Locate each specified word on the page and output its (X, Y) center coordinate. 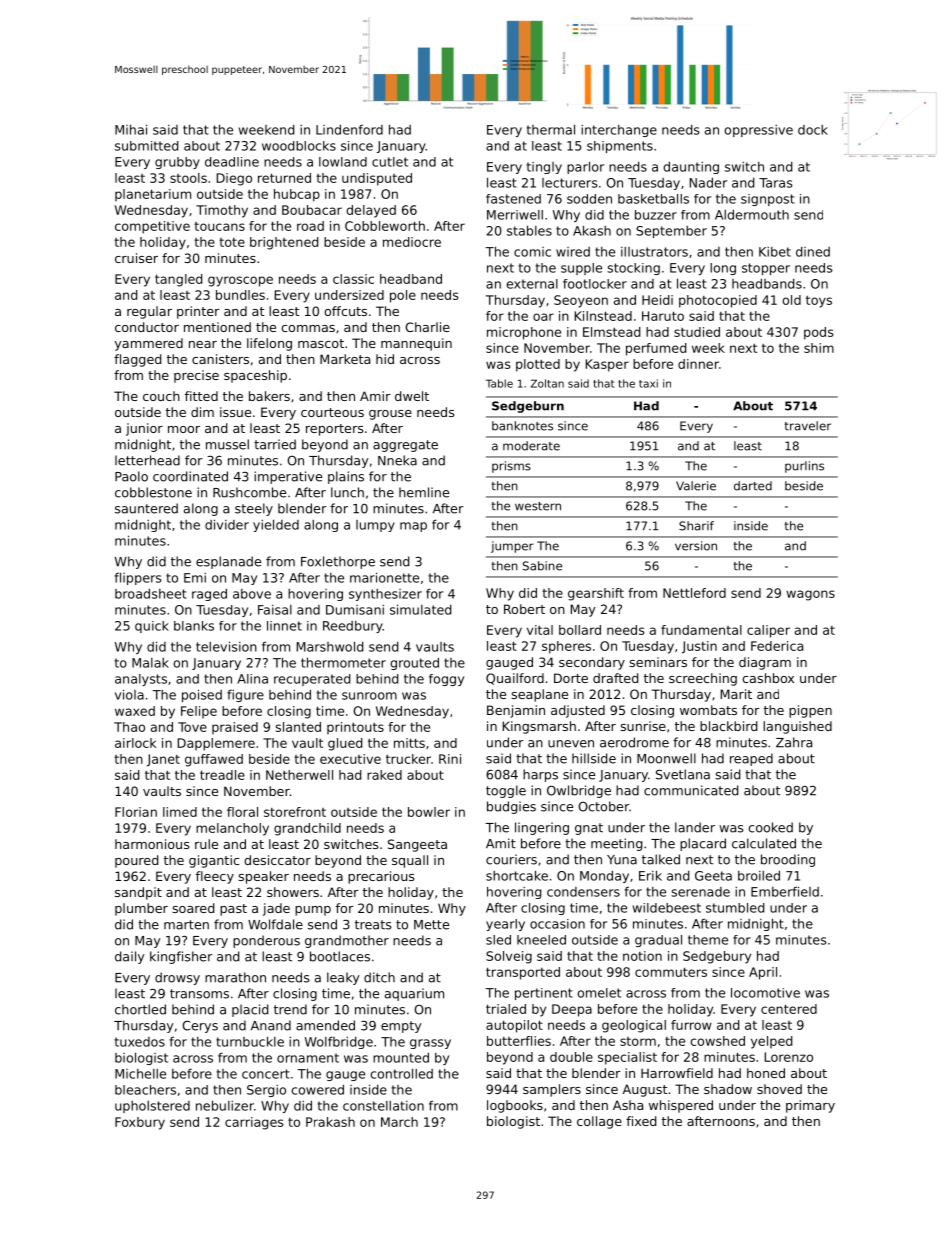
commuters (671, 972)
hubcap (297, 195)
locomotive (765, 993)
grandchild (307, 829)
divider (227, 524)
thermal (551, 129)
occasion (557, 924)
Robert (524, 609)
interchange (619, 131)
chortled (140, 1009)
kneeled (541, 940)
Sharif (696, 526)
